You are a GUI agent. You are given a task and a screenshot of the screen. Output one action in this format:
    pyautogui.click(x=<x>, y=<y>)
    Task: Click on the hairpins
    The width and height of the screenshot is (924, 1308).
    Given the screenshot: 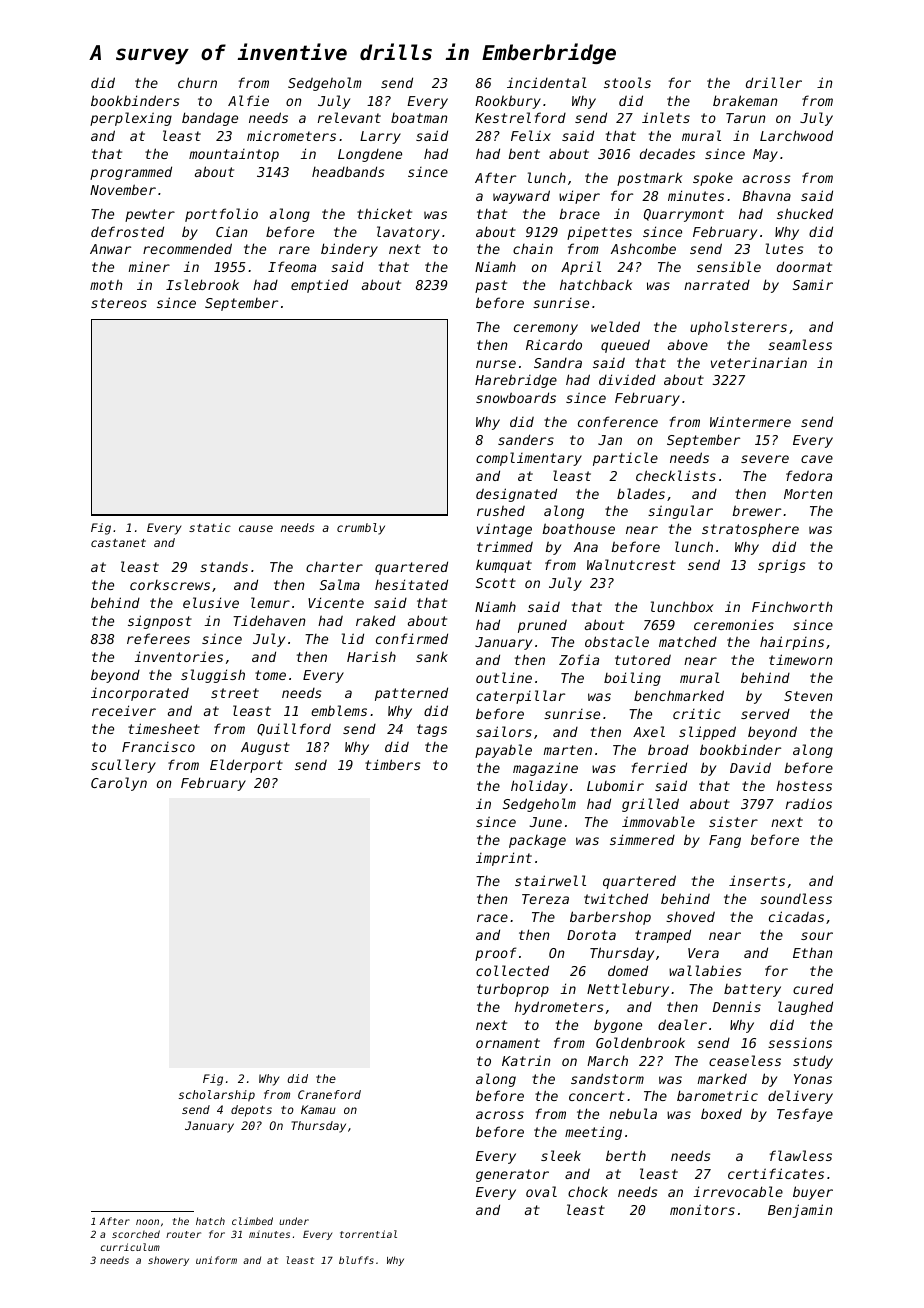 What is the action you would take?
    pyautogui.click(x=792, y=643)
